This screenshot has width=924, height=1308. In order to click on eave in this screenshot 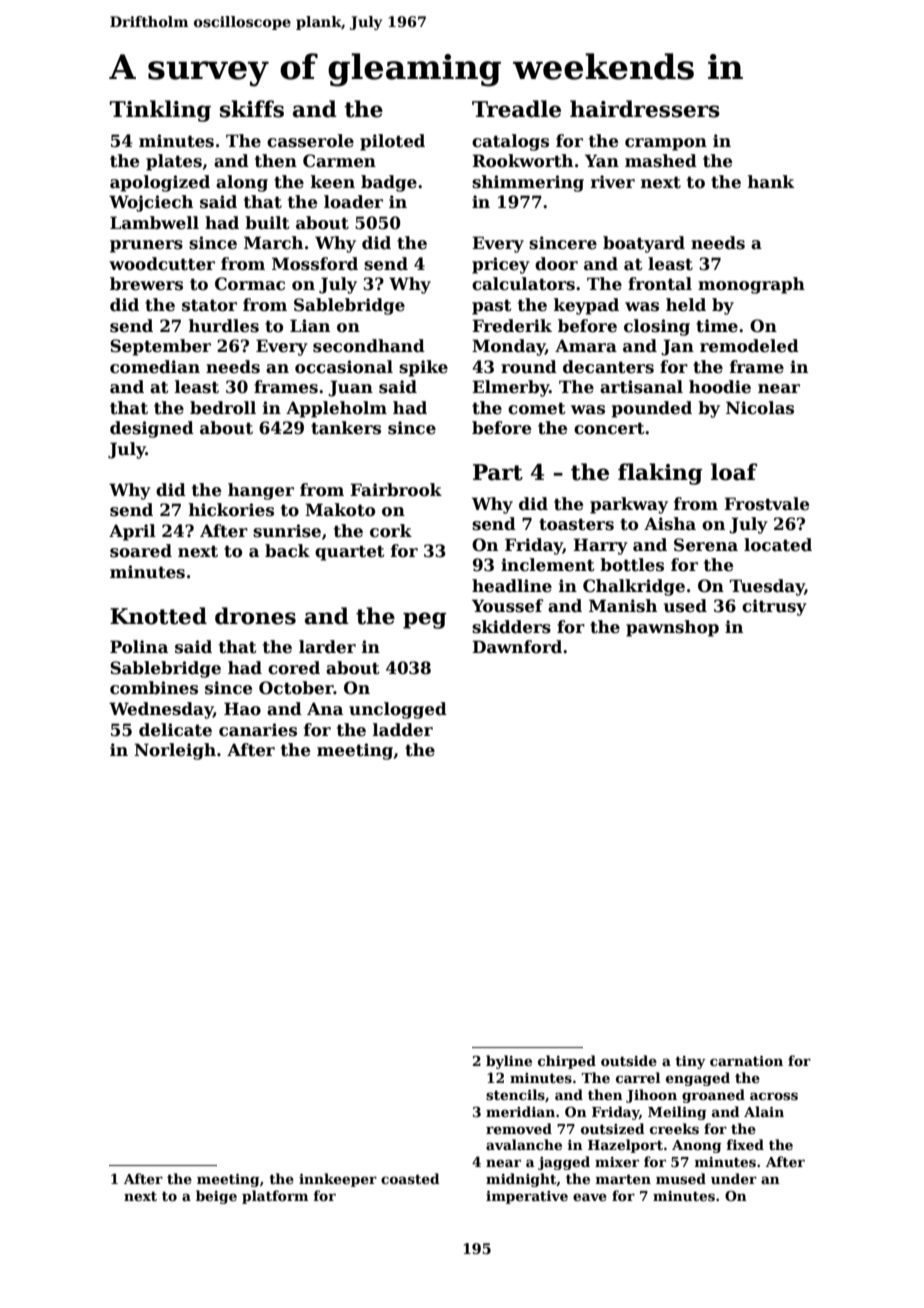, I will do `click(590, 1197)`.
